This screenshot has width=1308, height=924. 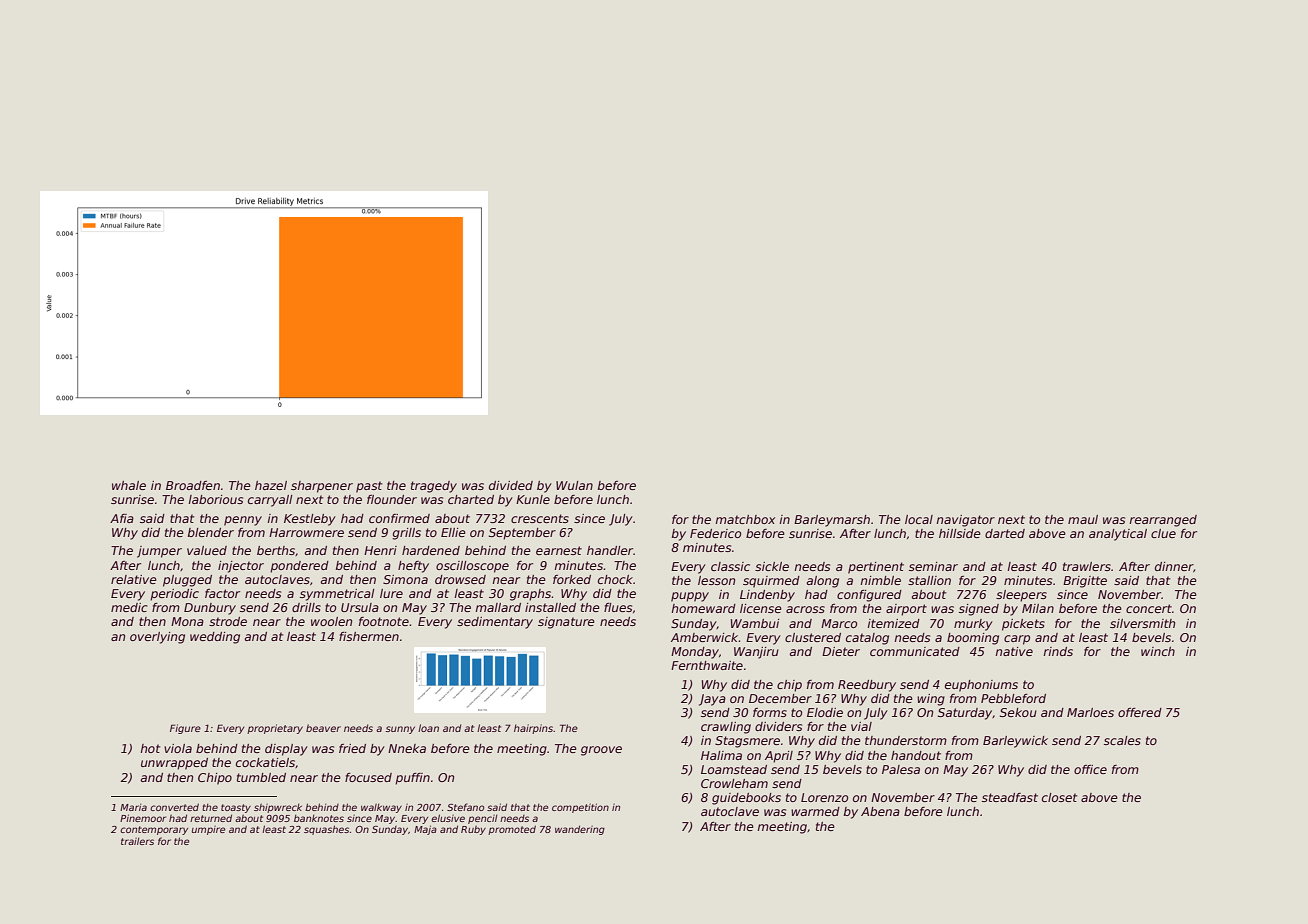 I want to click on closet, so click(x=1060, y=797).
